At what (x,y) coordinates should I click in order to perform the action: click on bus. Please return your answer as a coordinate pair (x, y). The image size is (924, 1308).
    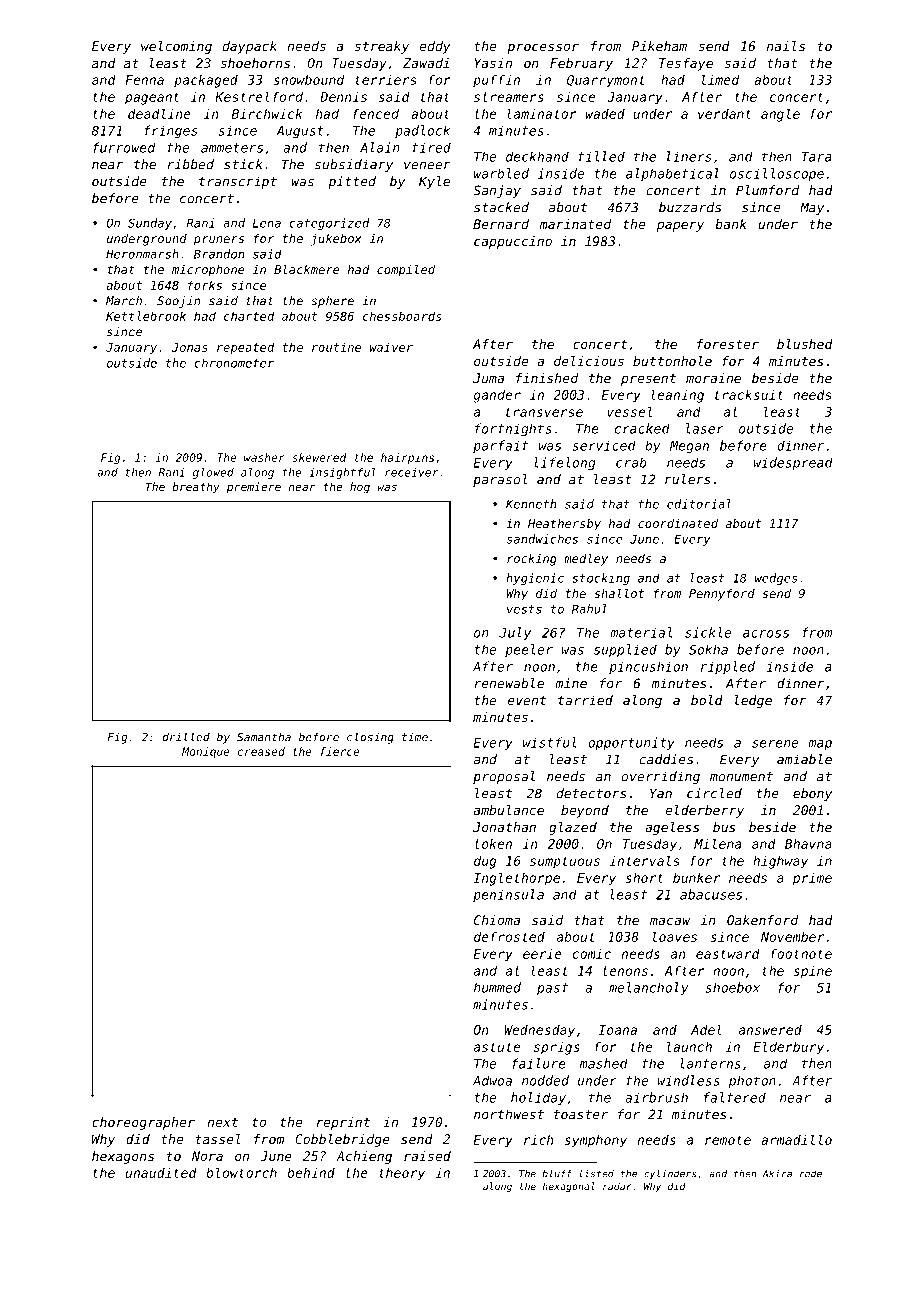
    Looking at the image, I should click on (724, 827).
